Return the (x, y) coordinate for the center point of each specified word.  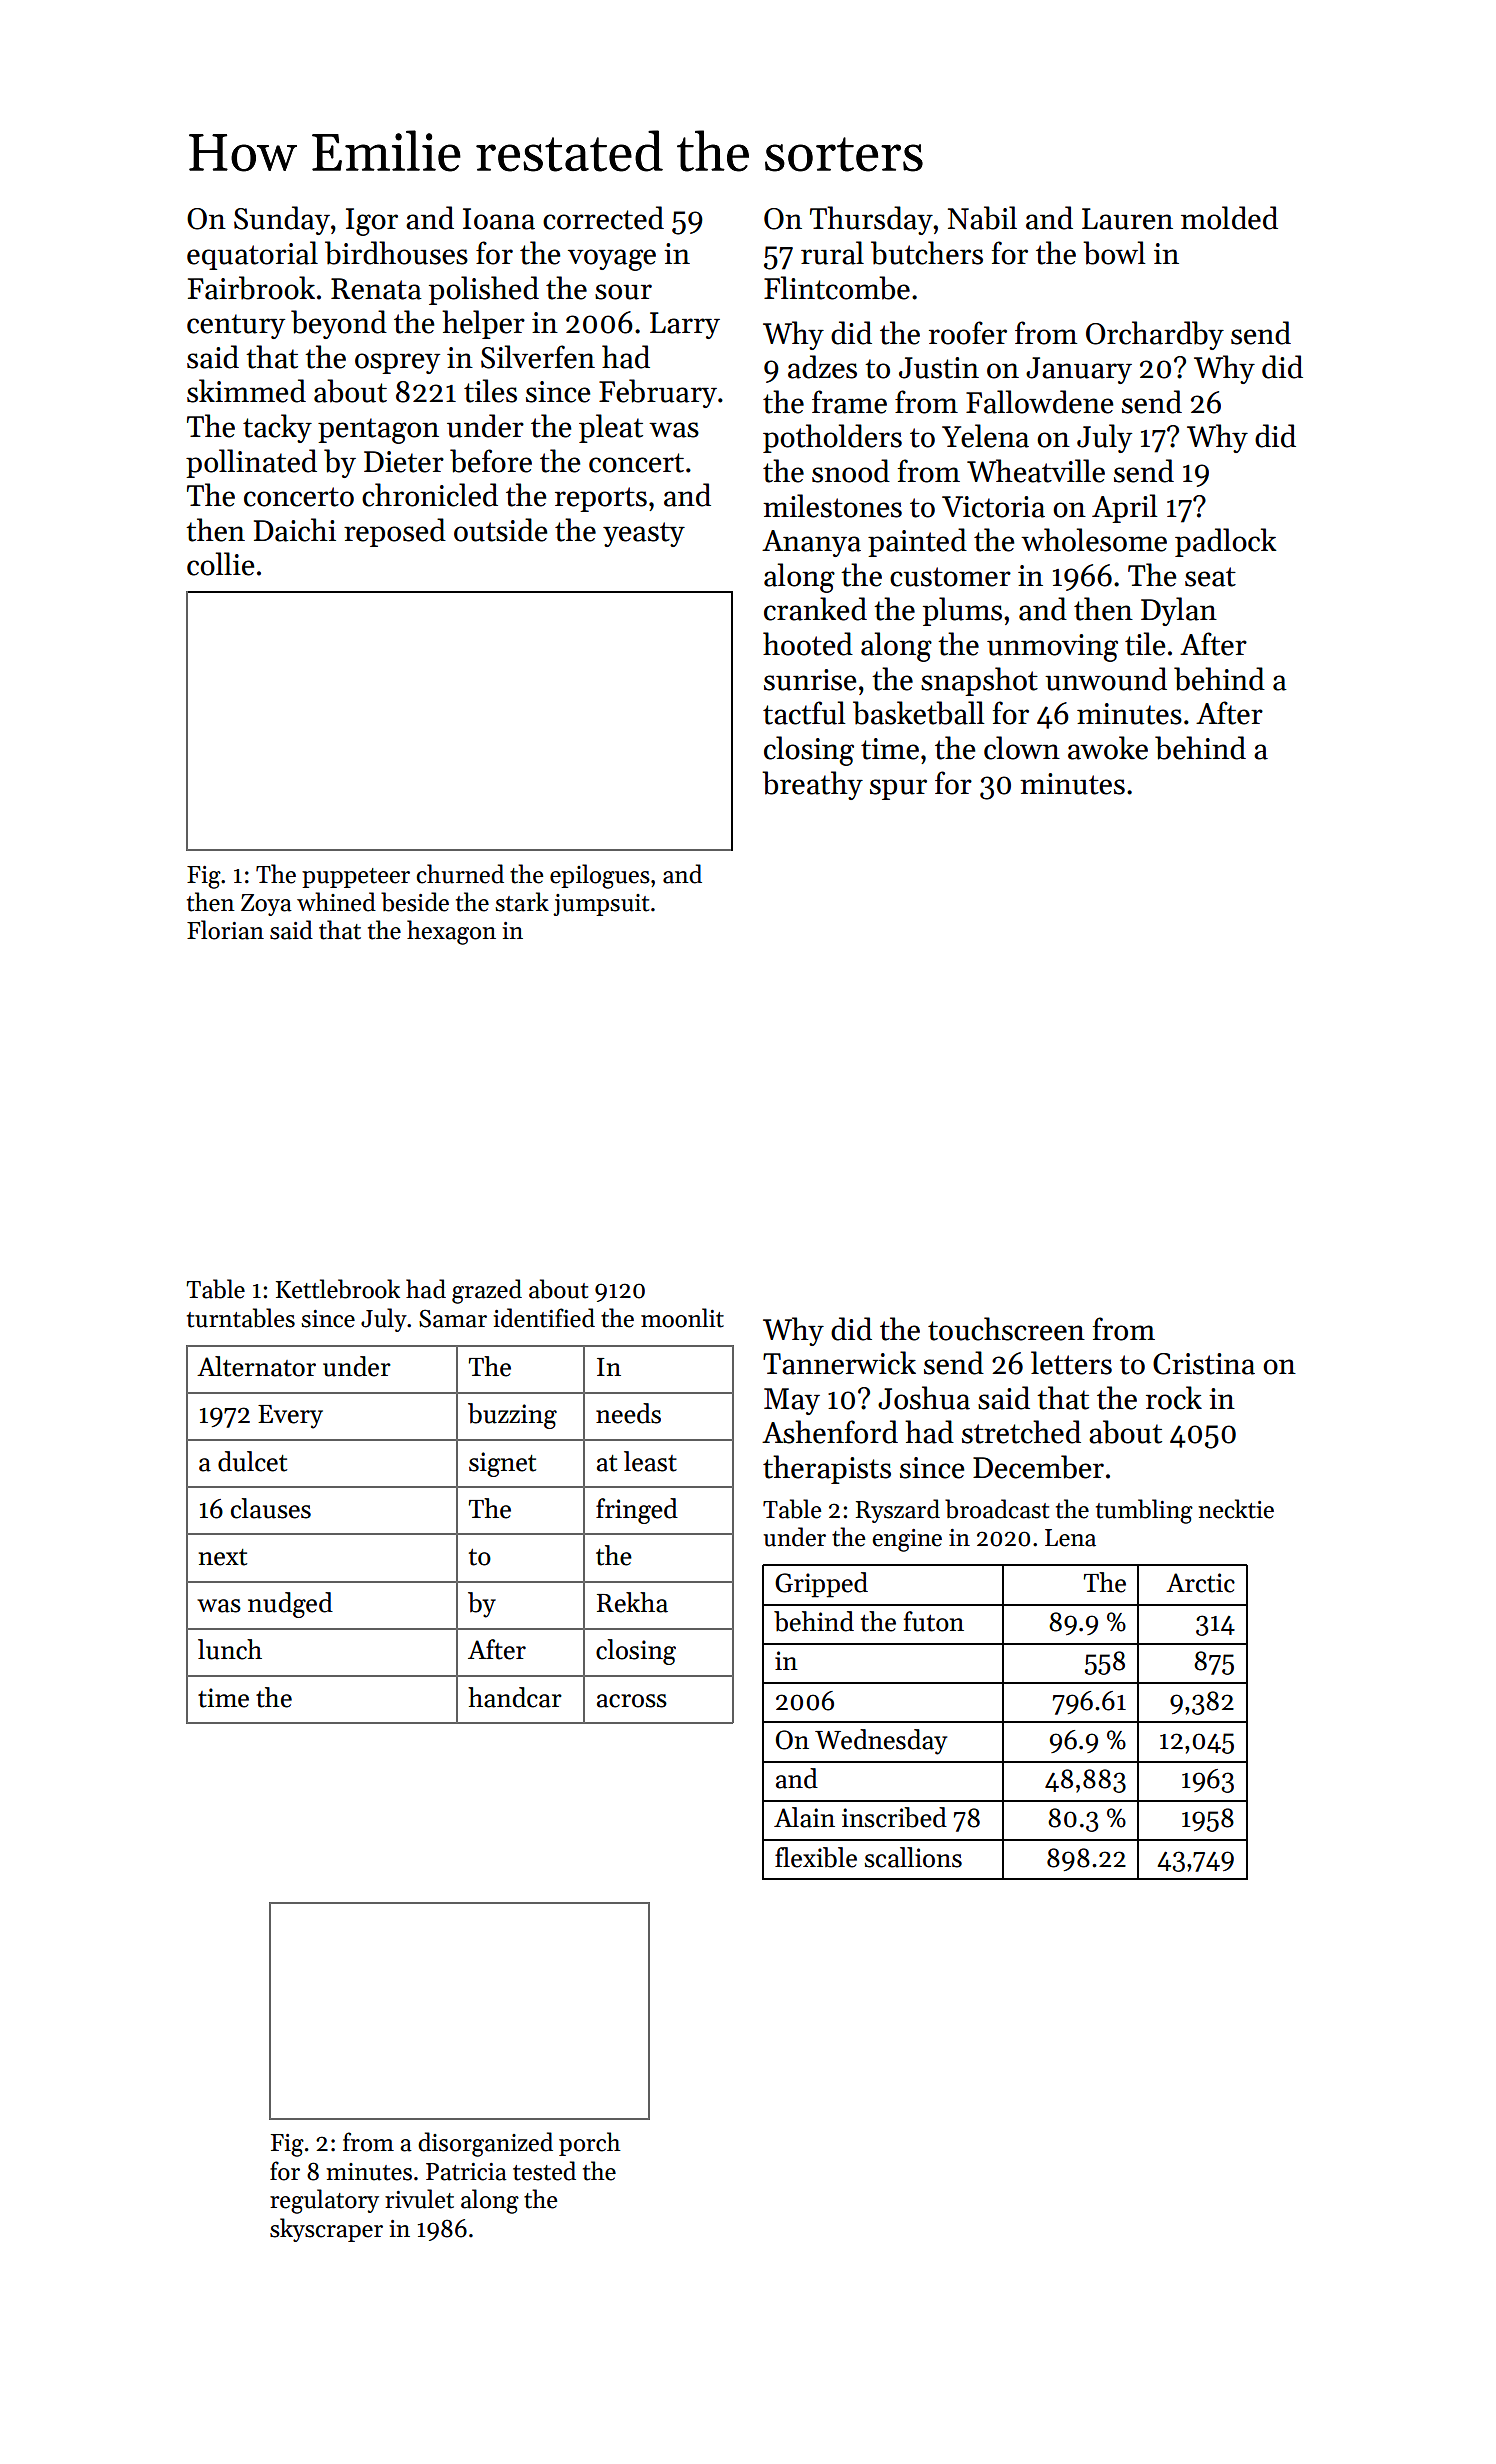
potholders (832, 438)
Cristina (1204, 1364)
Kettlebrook (338, 1289)
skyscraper (326, 2230)
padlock (1225, 542)
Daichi (295, 530)
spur (898, 789)
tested (544, 2171)
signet (502, 1464)
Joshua (924, 1398)
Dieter (404, 462)
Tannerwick (839, 1363)
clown (1022, 748)
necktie (1236, 1509)
